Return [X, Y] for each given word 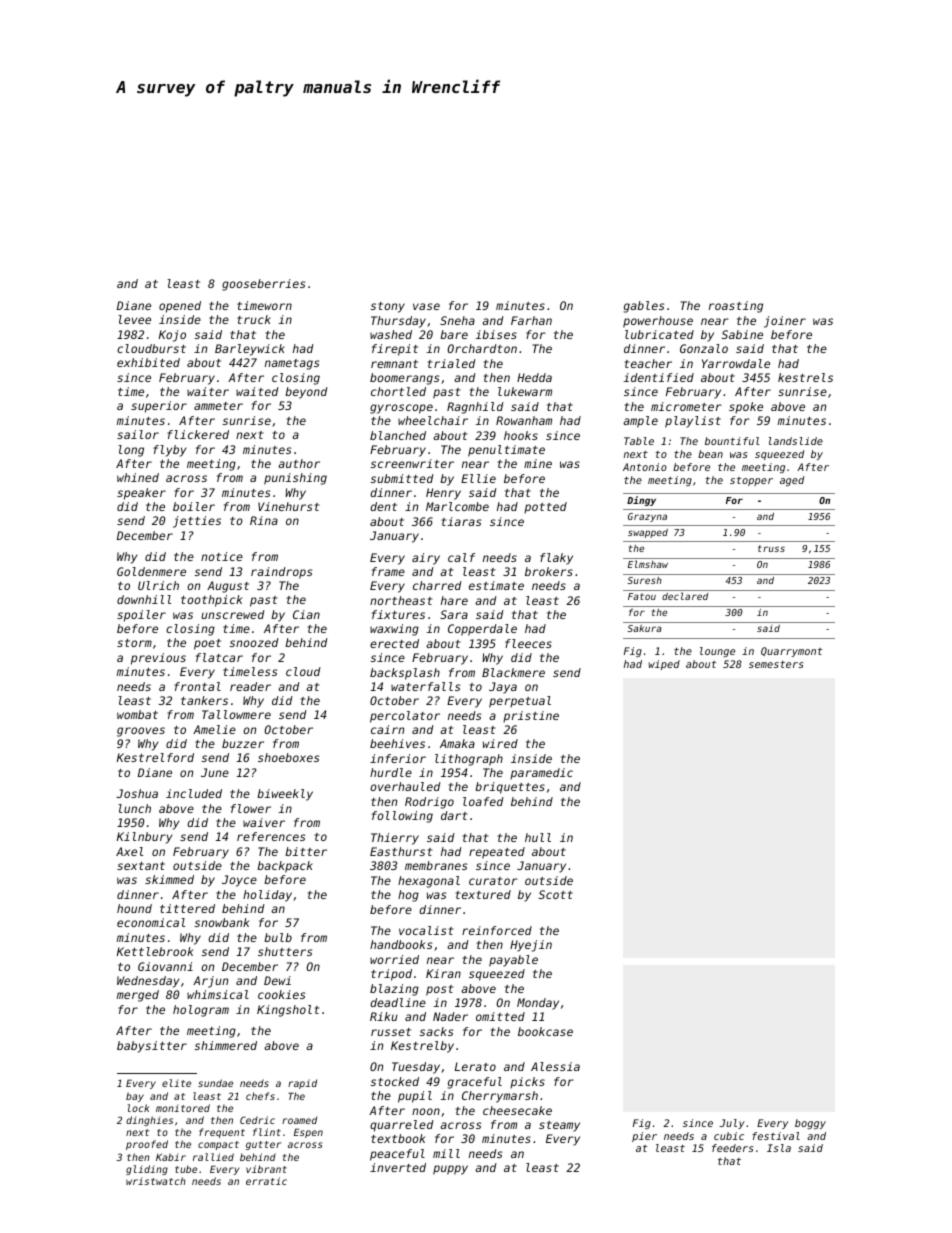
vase [426, 306]
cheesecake [517, 1110]
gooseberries [263, 285]
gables [644, 307]
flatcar [219, 657]
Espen [308, 1133]
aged [792, 481]
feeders [732, 1148]
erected [394, 643]
